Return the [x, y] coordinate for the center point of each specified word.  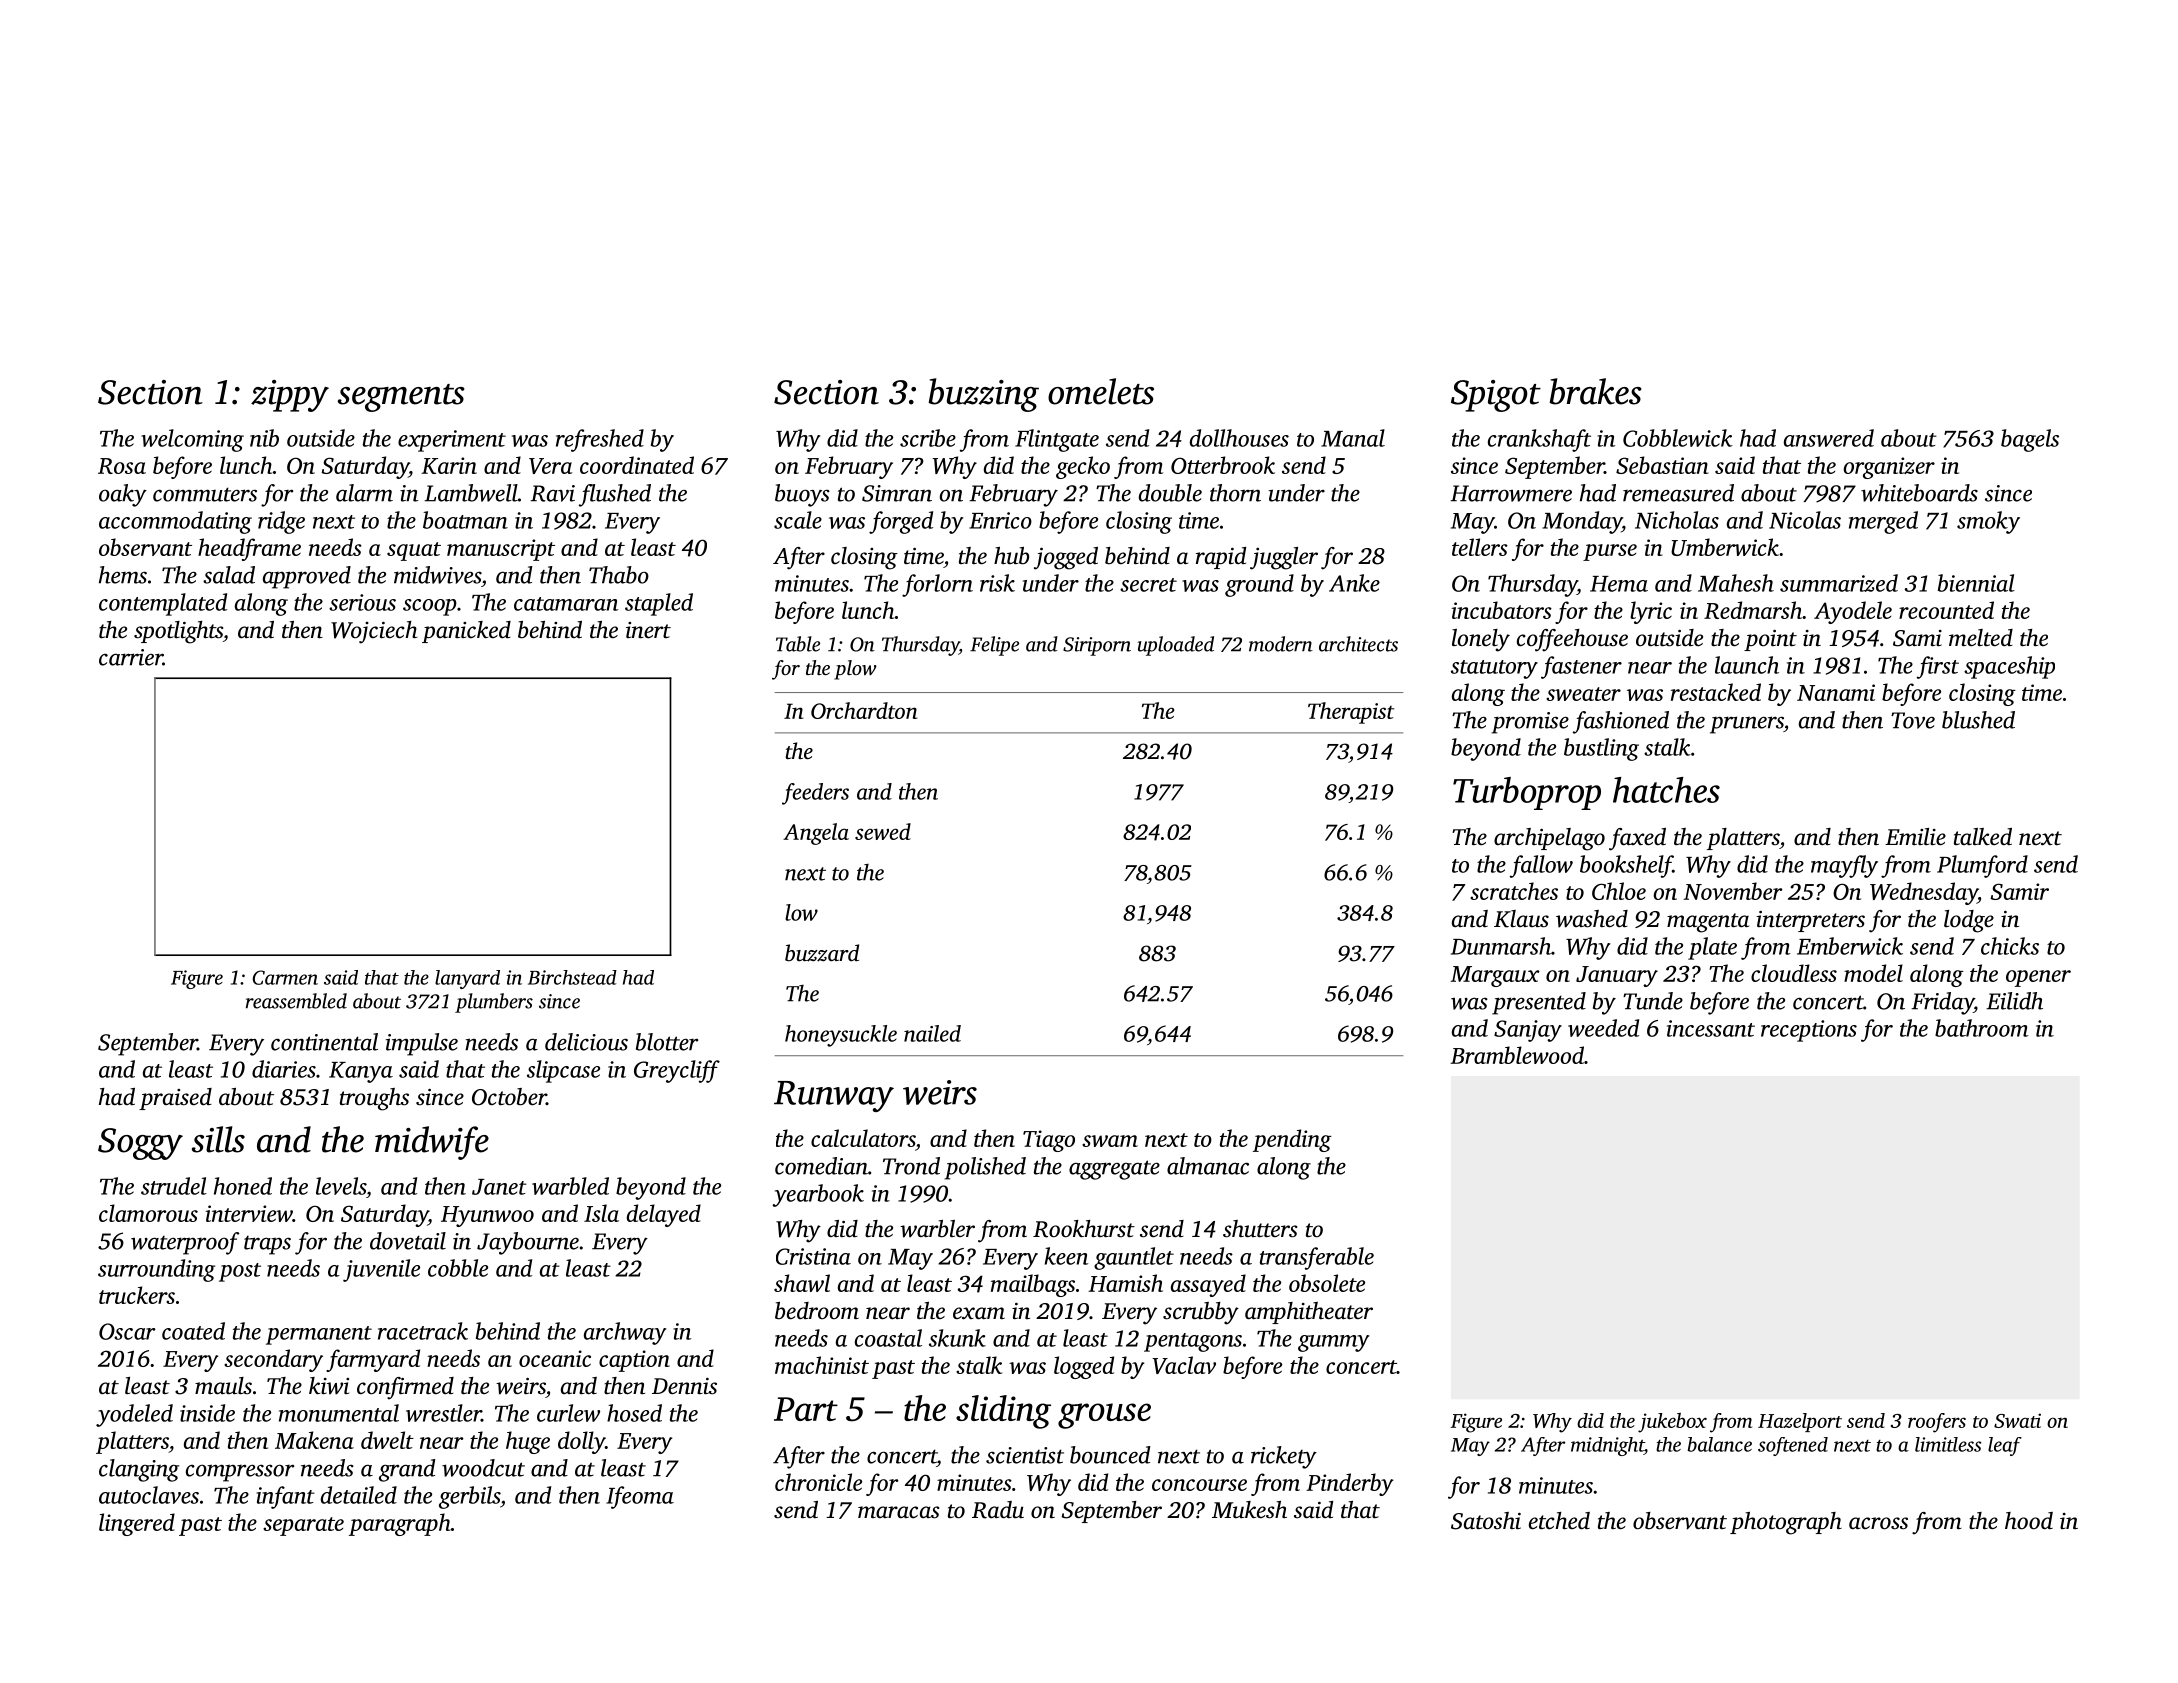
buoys [802, 495]
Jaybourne [528, 1243]
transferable [1317, 1258]
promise [1530, 723]
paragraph [400, 1524]
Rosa [122, 466]
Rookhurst [1084, 1229]
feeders [815, 794]
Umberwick [1725, 547]
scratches [1514, 891]
